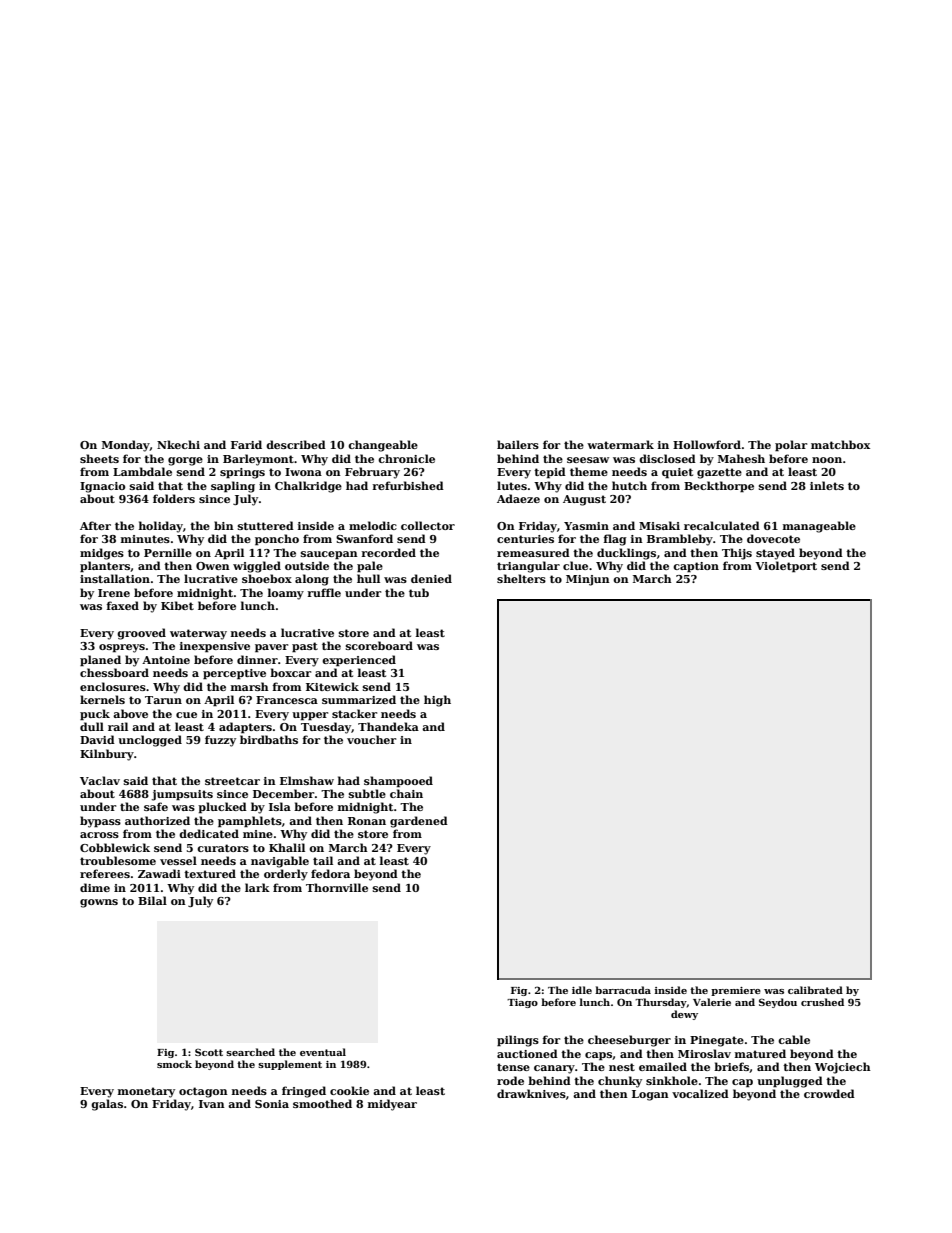 The height and width of the document is (1233, 952). I want to click on inexpensive, so click(215, 647).
